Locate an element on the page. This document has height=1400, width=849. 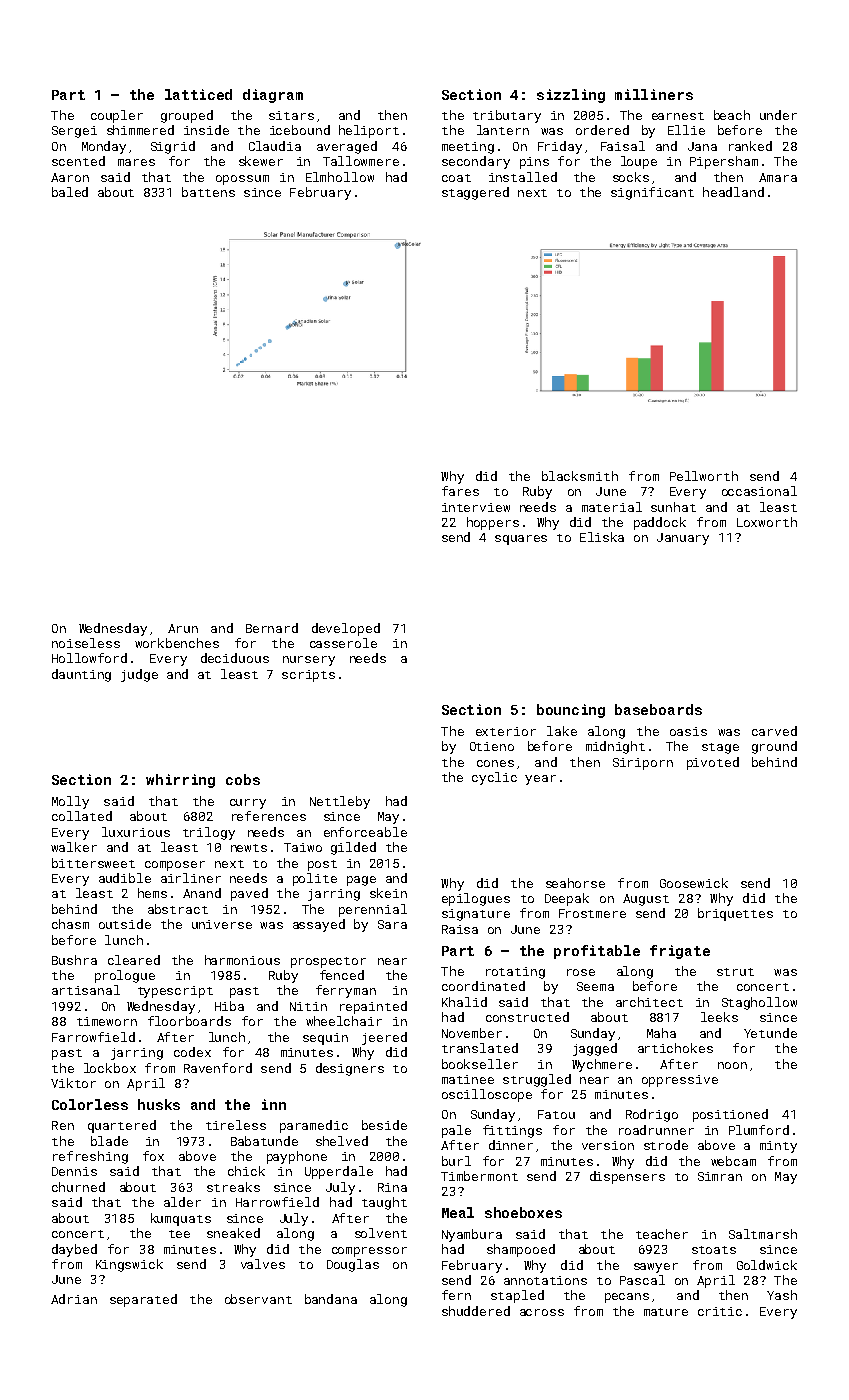
beside is located at coordinates (384, 1125).
